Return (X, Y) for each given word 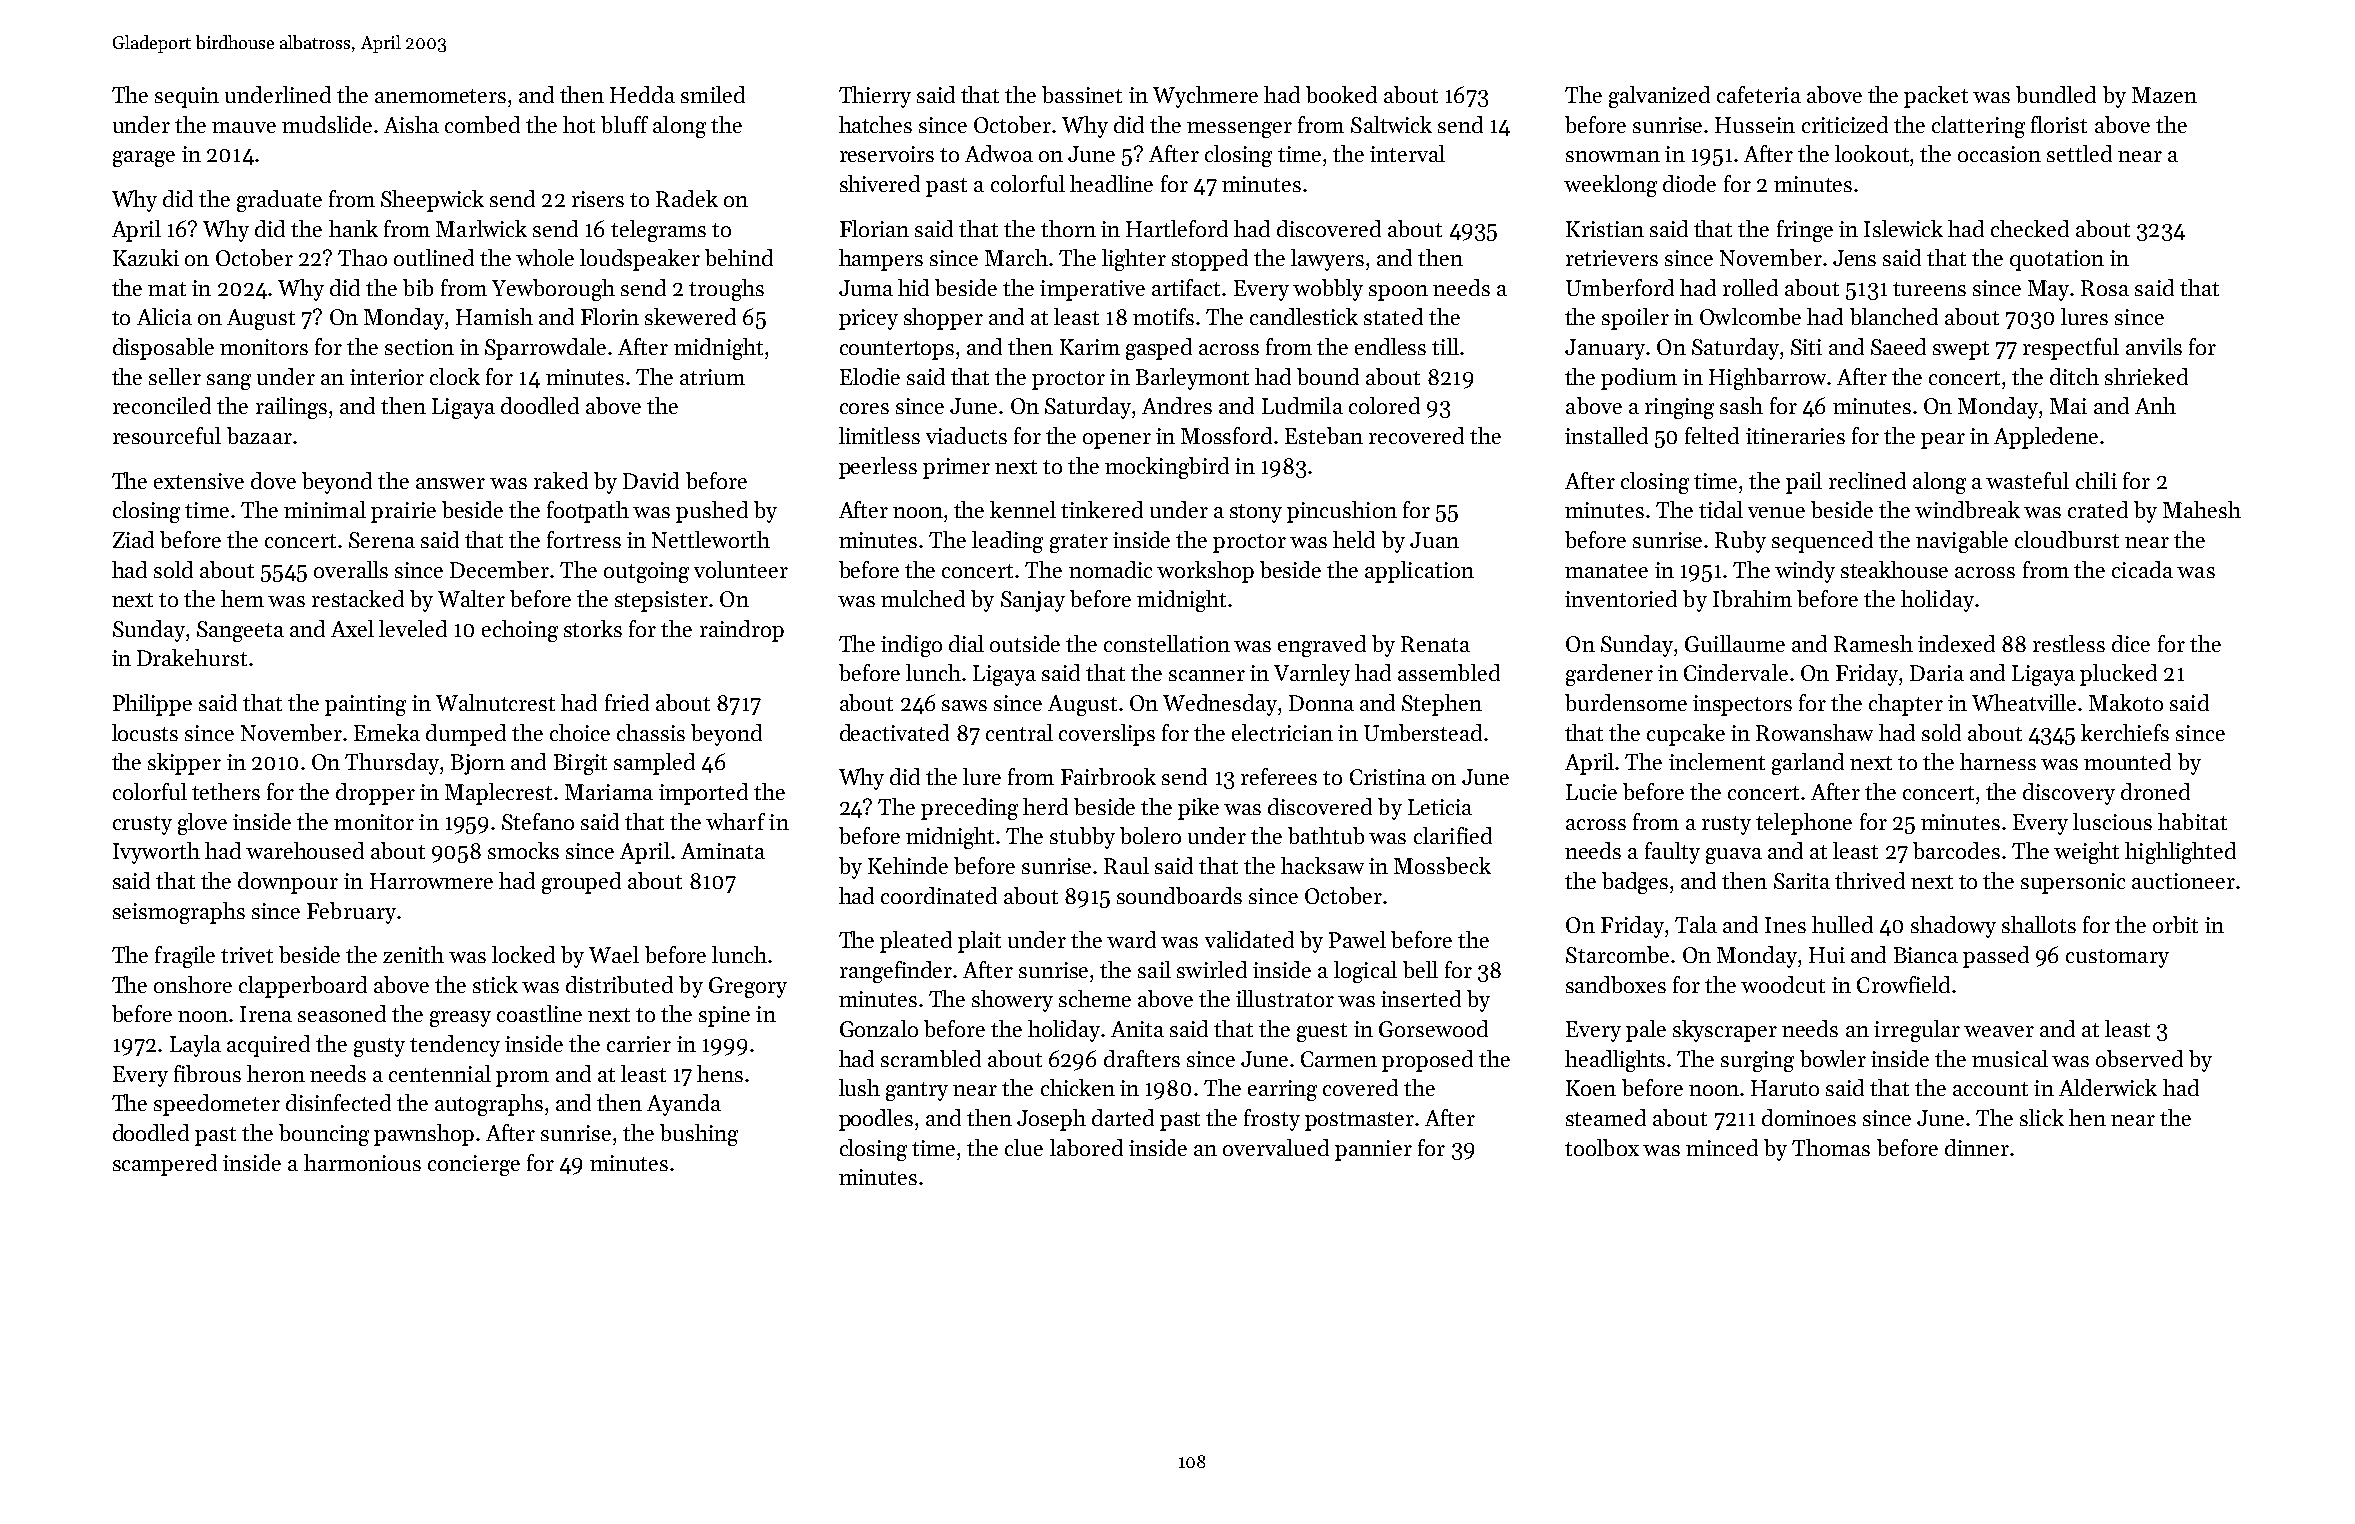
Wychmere (1205, 97)
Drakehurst (192, 657)
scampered (165, 1165)
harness (1998, 761)
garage (144, 159)
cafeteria (1759, 94)
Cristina (1388, 777)
